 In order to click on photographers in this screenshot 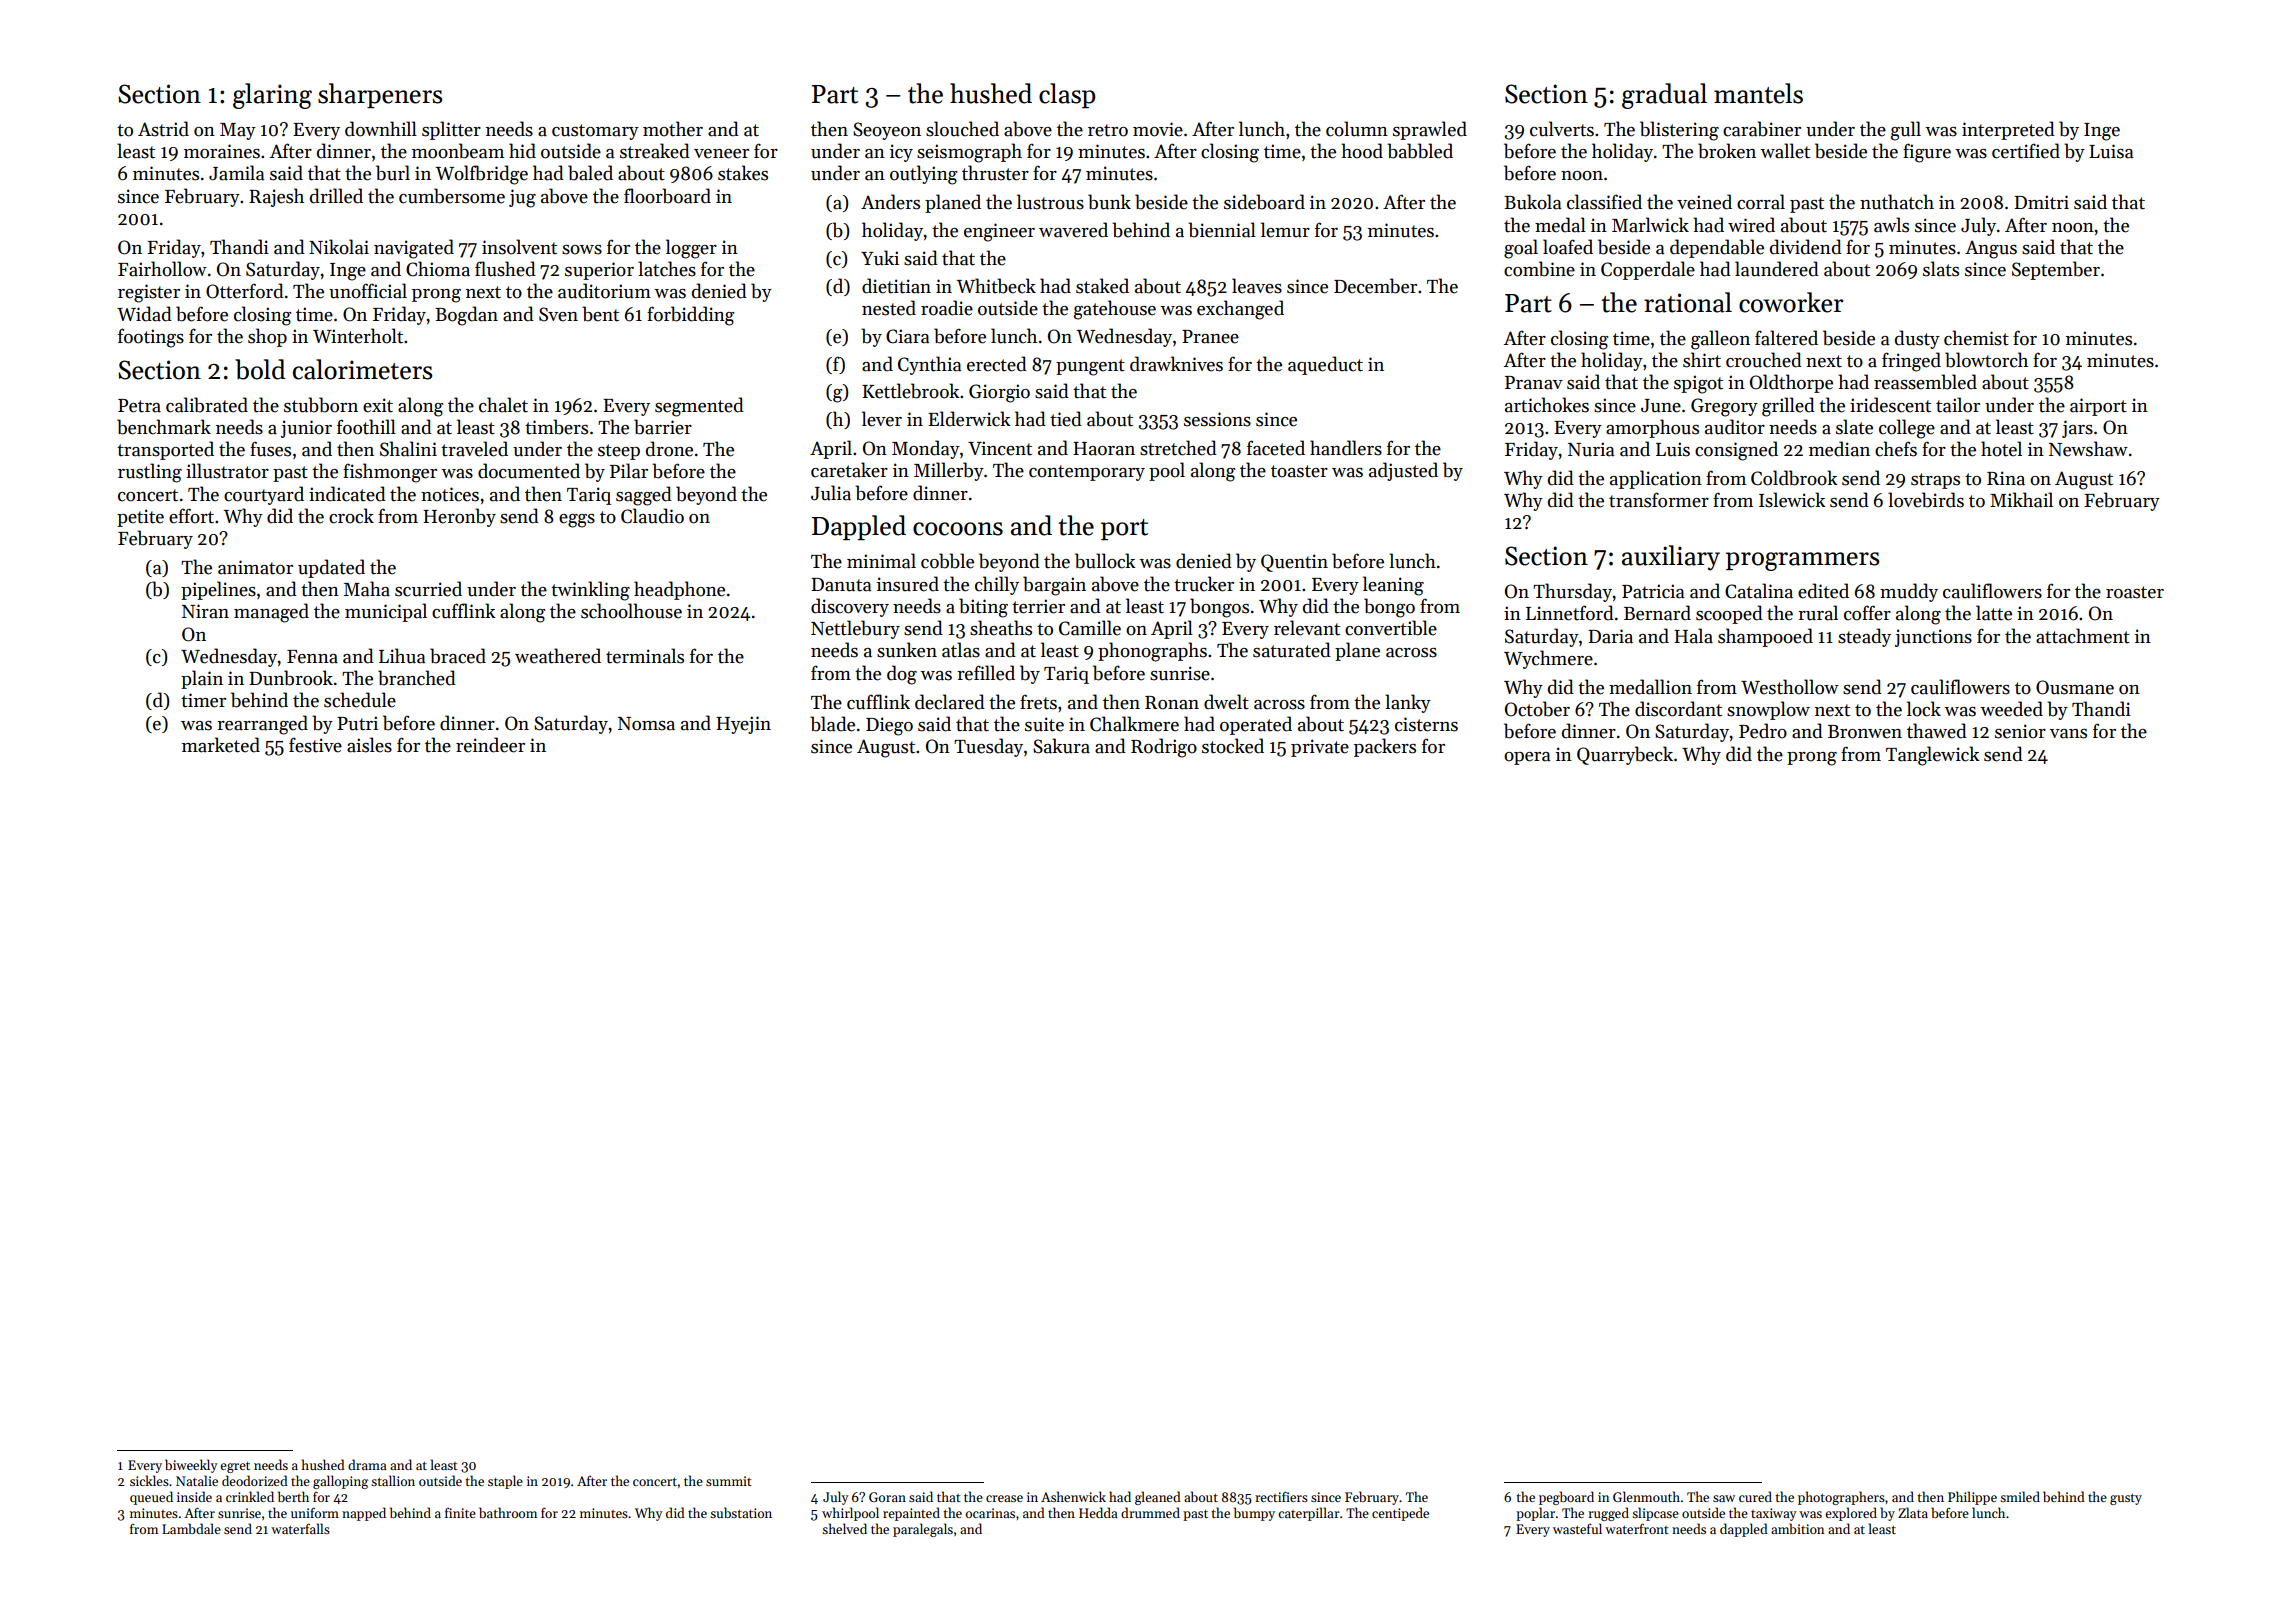, I will do `click(1841, 1498)`.
